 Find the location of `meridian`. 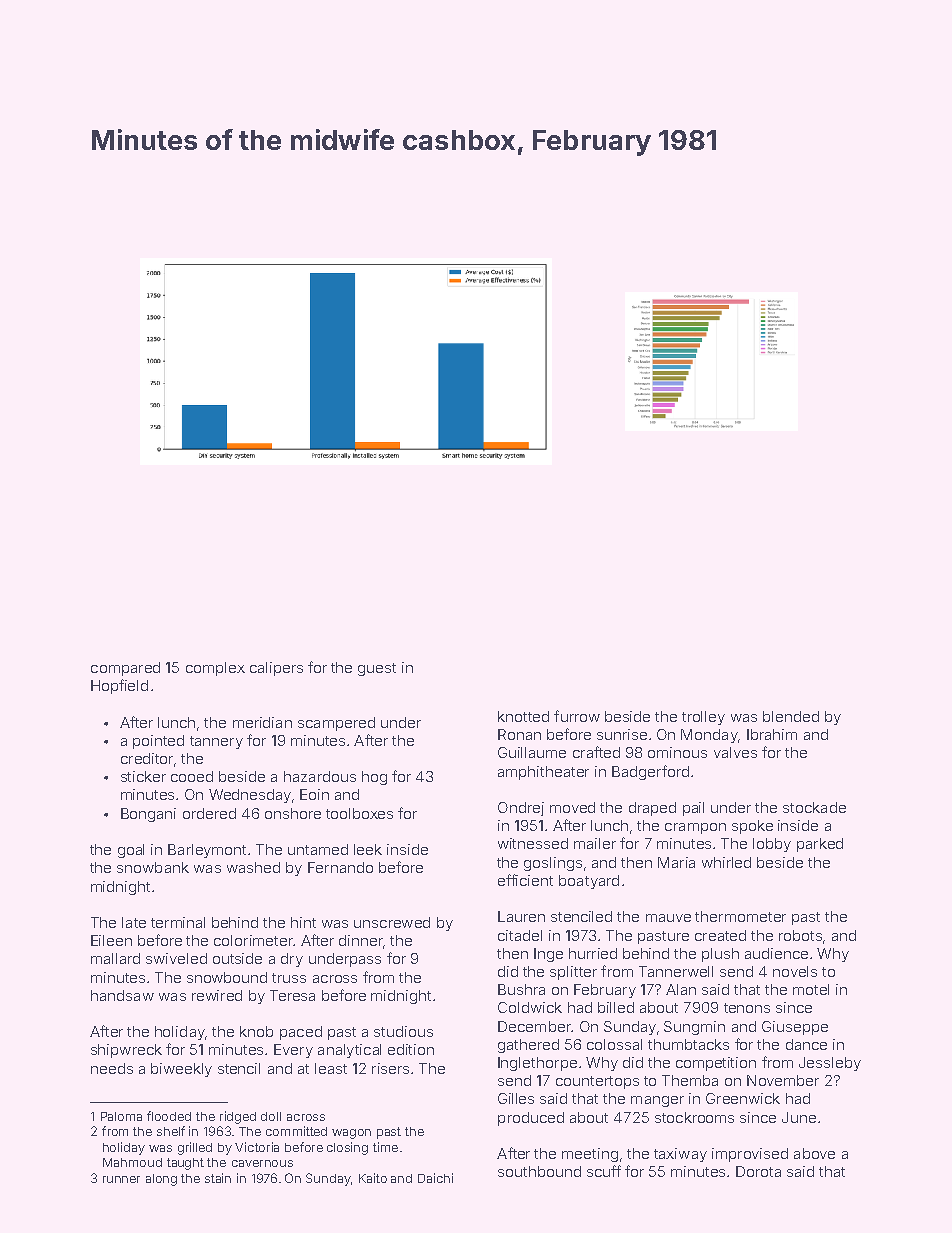

meridian is located at coordinates (262, 722).
